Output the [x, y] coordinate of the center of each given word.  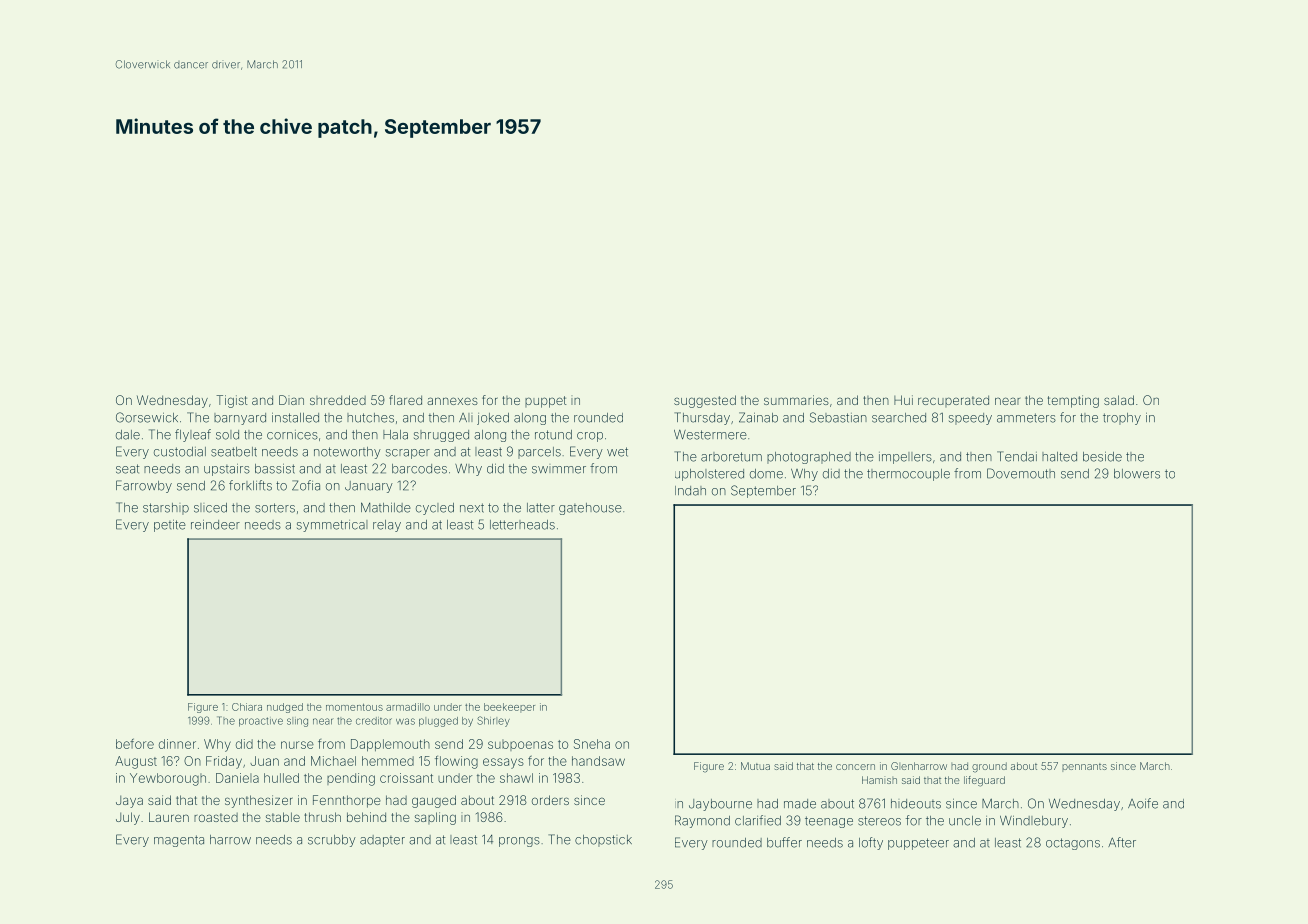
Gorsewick [147, 417]
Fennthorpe [347, 801]
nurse [297, 745]
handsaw [598, 761]
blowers [1137, 474]
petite [170, 526]
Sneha [592, 744]
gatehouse [590, 509]
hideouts [916, 804]
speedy [970, 419]
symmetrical [332, 526]
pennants [1084, 767]
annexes [452, 401]
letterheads [522, 525]
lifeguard [984, 781]
